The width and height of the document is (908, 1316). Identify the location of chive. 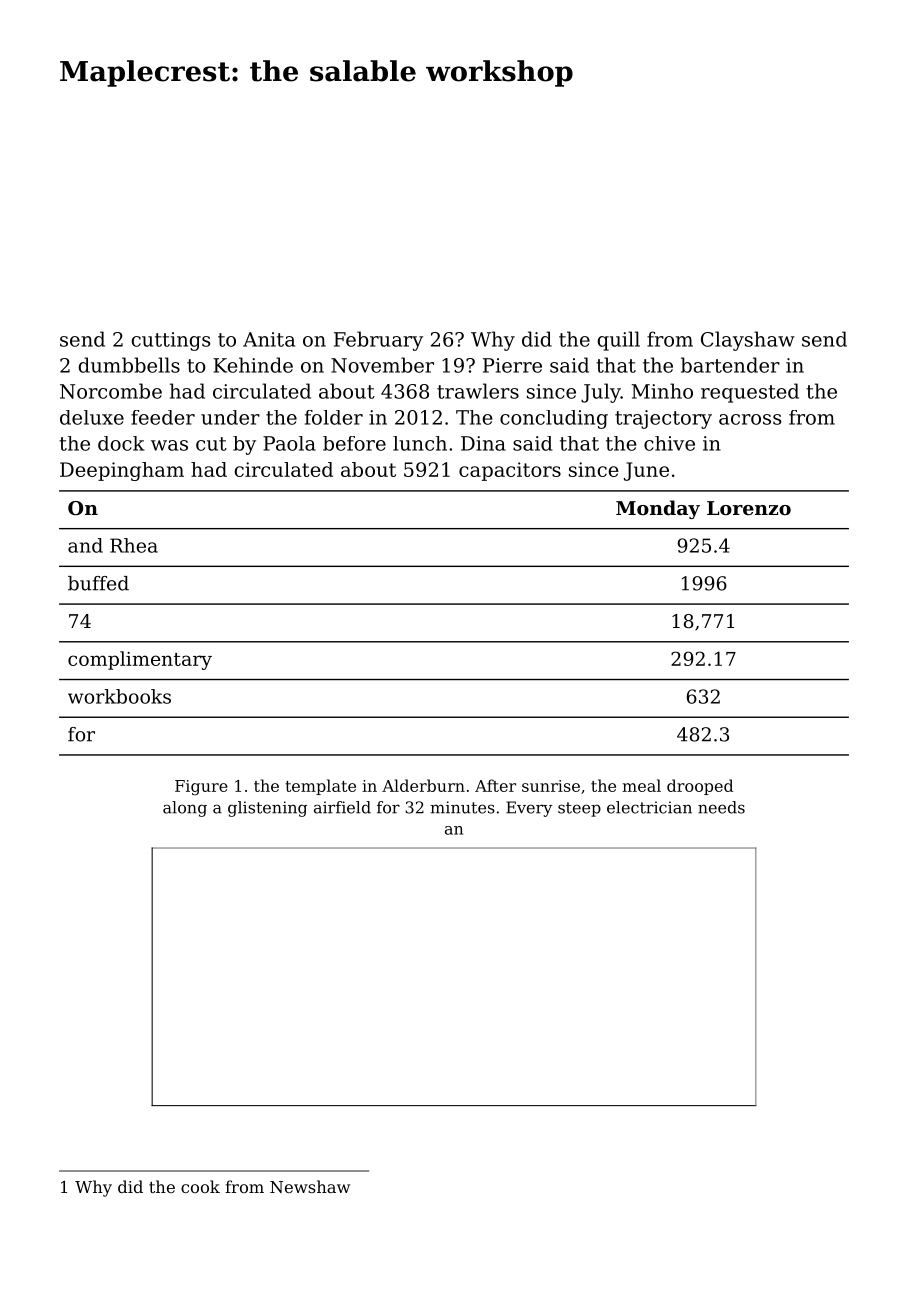
(669, 443).
